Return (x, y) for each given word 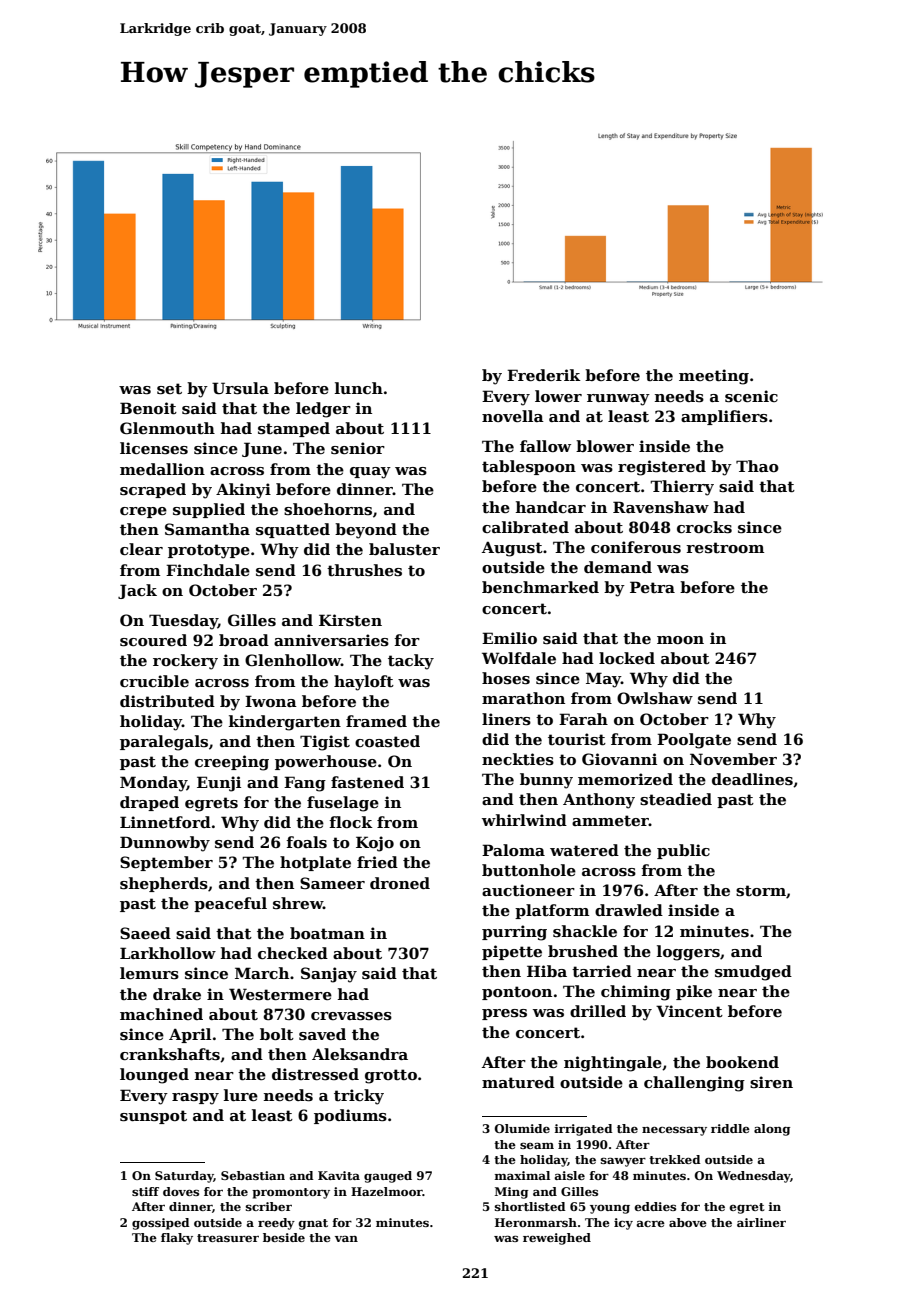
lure (241, 1095)
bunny (546, 781)
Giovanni (619, 759)
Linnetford (165, 822)
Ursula (240, 388)
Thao (757, 466)
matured (518, 1082)
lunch (359, 388)
